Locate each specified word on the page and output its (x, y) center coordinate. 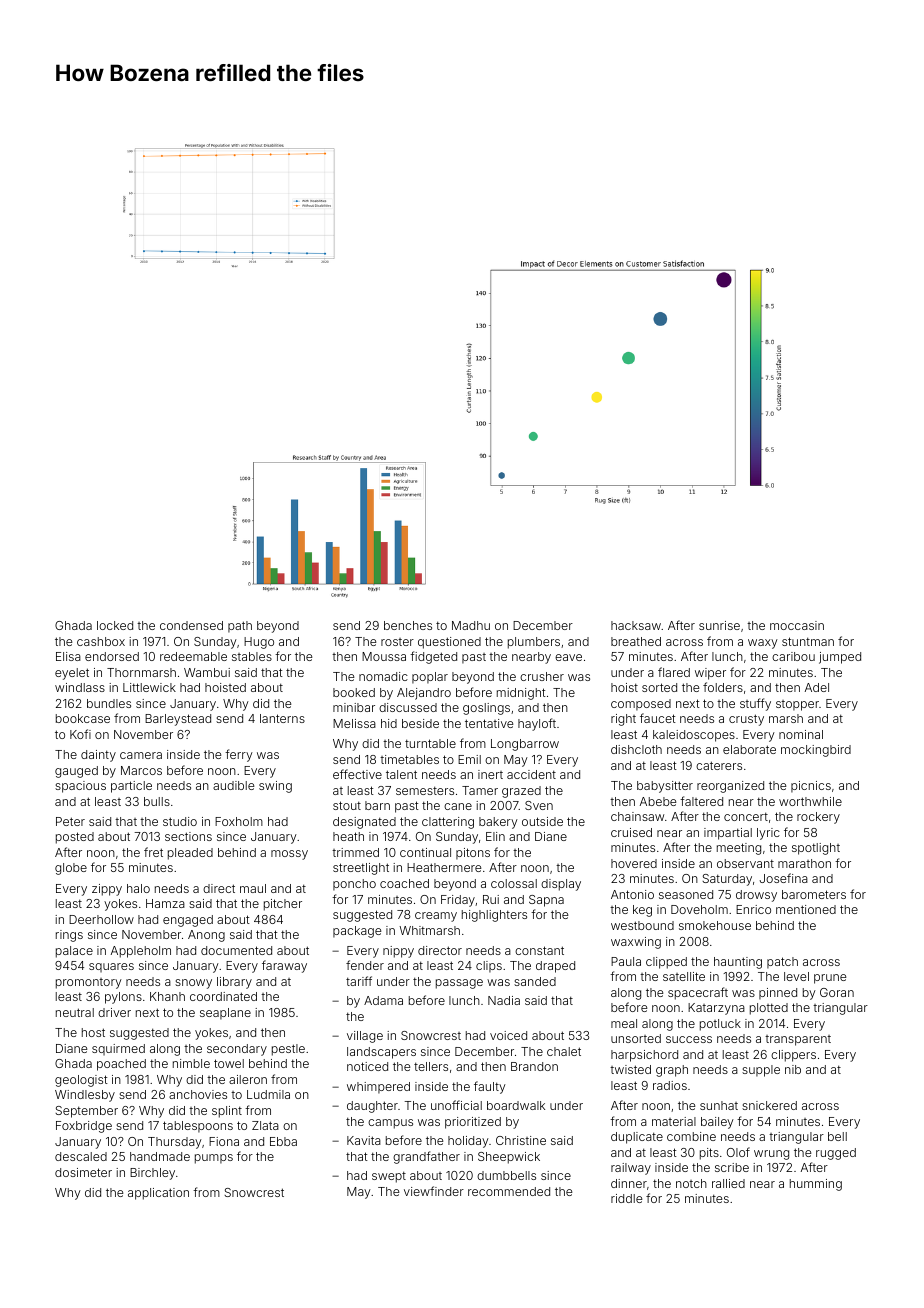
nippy (398, 952)
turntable (430, 743)
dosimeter (83, 1172)
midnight (521, 694)
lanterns (282, 718)
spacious (80, 787)
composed (641, 705)
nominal (801, 734)
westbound (642, 925)
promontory (89, 983)
